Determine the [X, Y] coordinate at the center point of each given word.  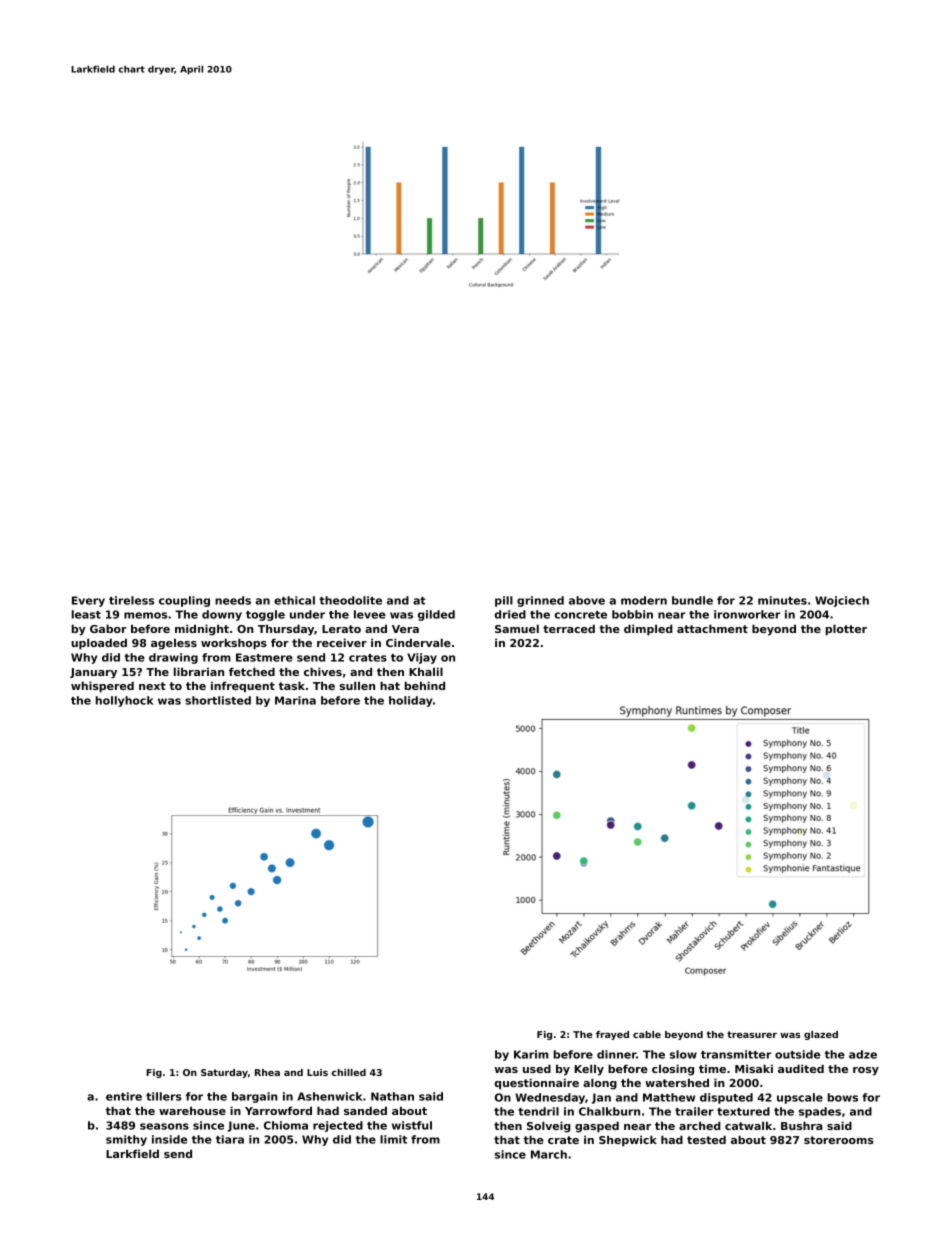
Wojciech [842, 601]
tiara [230, 1139]
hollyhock [125, 701]
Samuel [517, 628]
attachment [712, 628]
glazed [821, 1035]
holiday [411, 701]
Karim [531, 1054]
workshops [234, 644]
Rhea [267, 1072]
